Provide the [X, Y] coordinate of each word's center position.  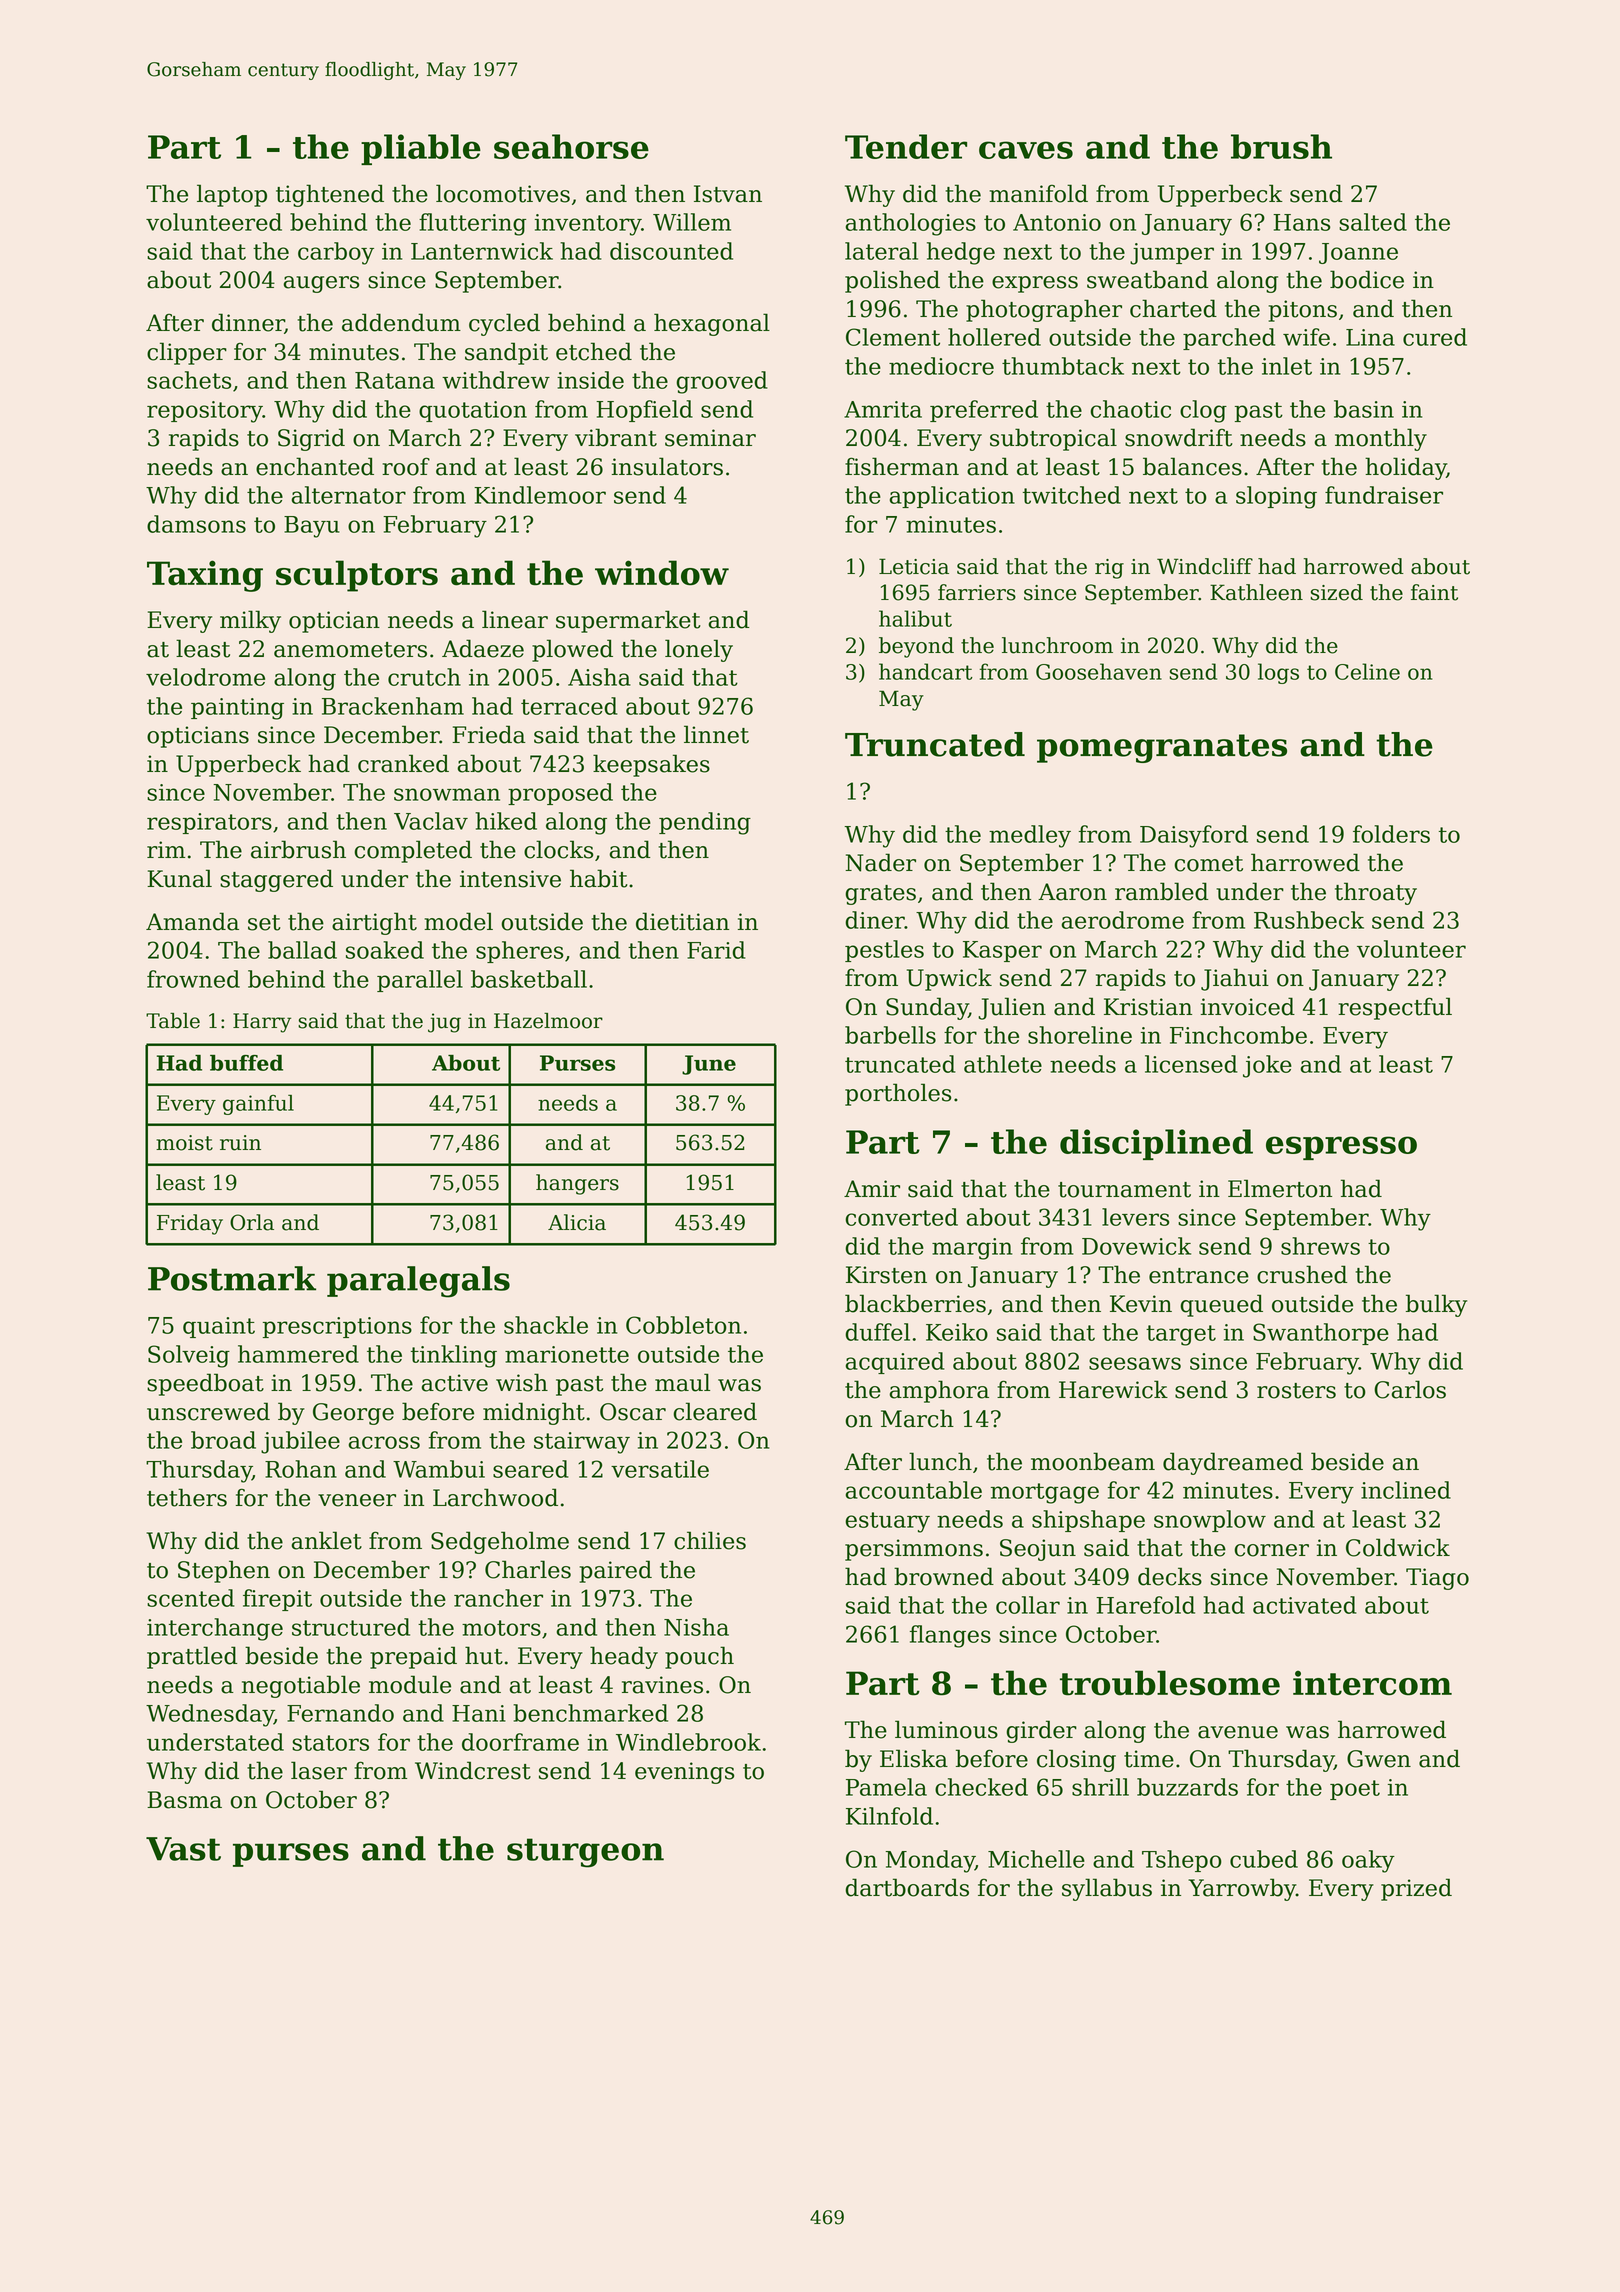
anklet [326, 1540]
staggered [276, 880]
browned [944, 1576]
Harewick [1113, 1389]
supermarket [628, 621]
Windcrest [473, 1770]
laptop [232, 195]
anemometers [350, 650]
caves [1026, 150]
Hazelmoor [548, 1021]
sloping [1276, 497]
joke [1267, 1066]
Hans [1301, 222]
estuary [887, 1522]
